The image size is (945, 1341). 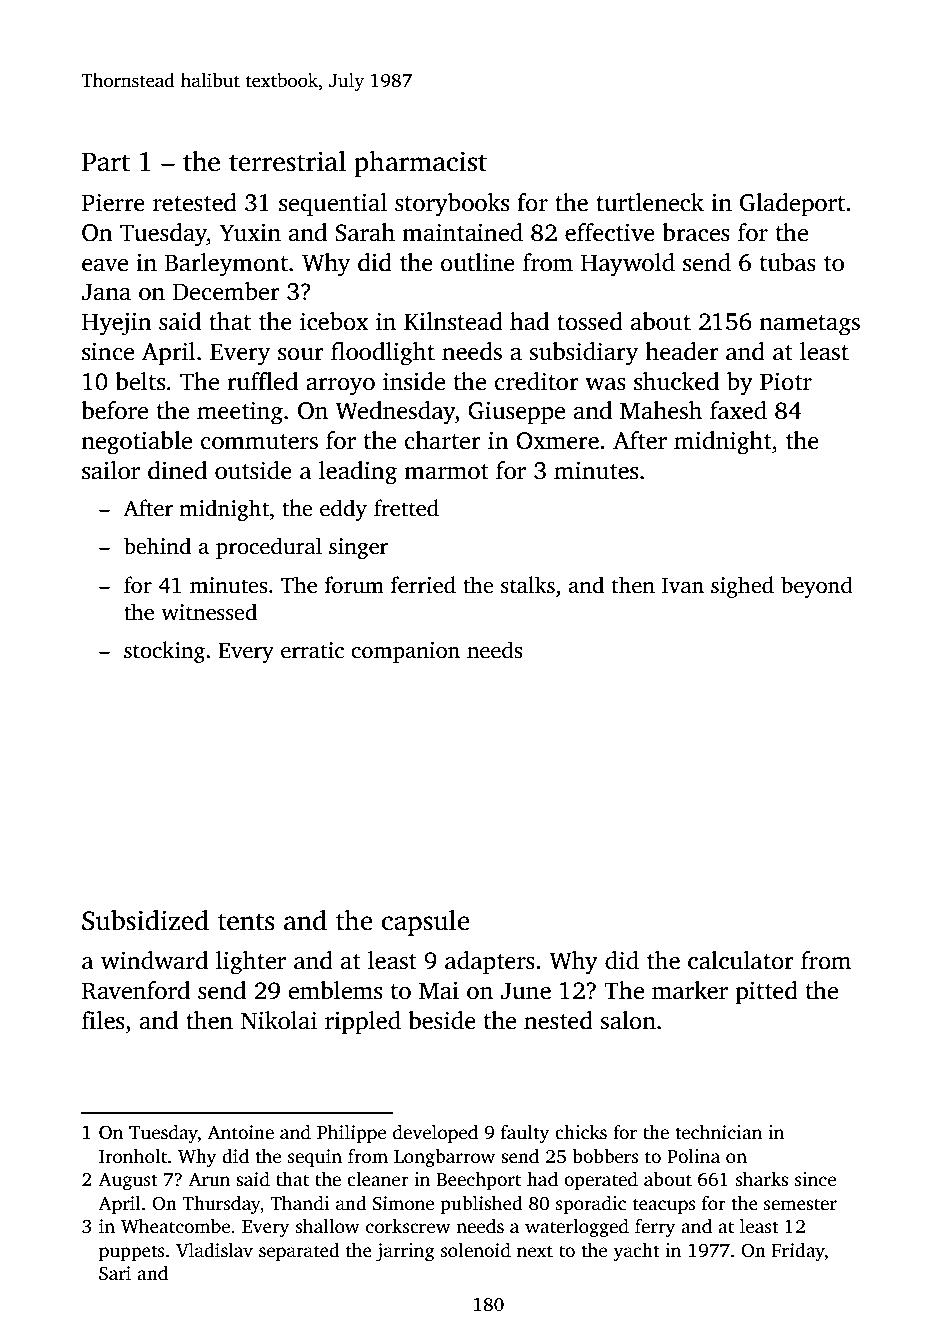 I want to click on beyond, so click(x=817, y=587).
